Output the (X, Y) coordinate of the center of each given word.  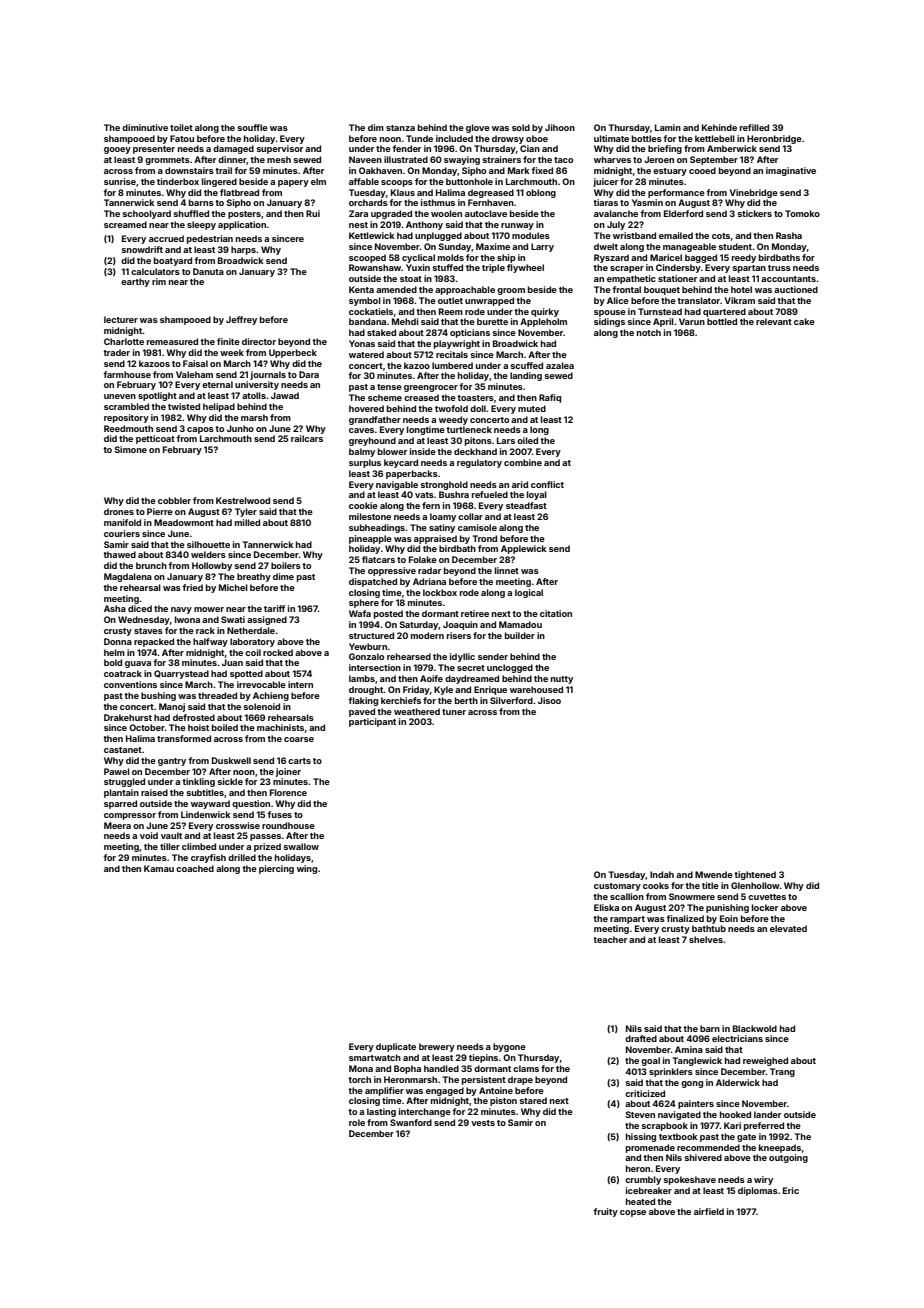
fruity (605, 1212)
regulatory (479, 463)
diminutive (145, 127)
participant (372, 722)
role (357, 1122)
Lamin (668, 127)
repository (126, 418)
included (454, 138)
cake (804, 321)
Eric (791, 1190)
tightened (755, 875)
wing (307, 869)
